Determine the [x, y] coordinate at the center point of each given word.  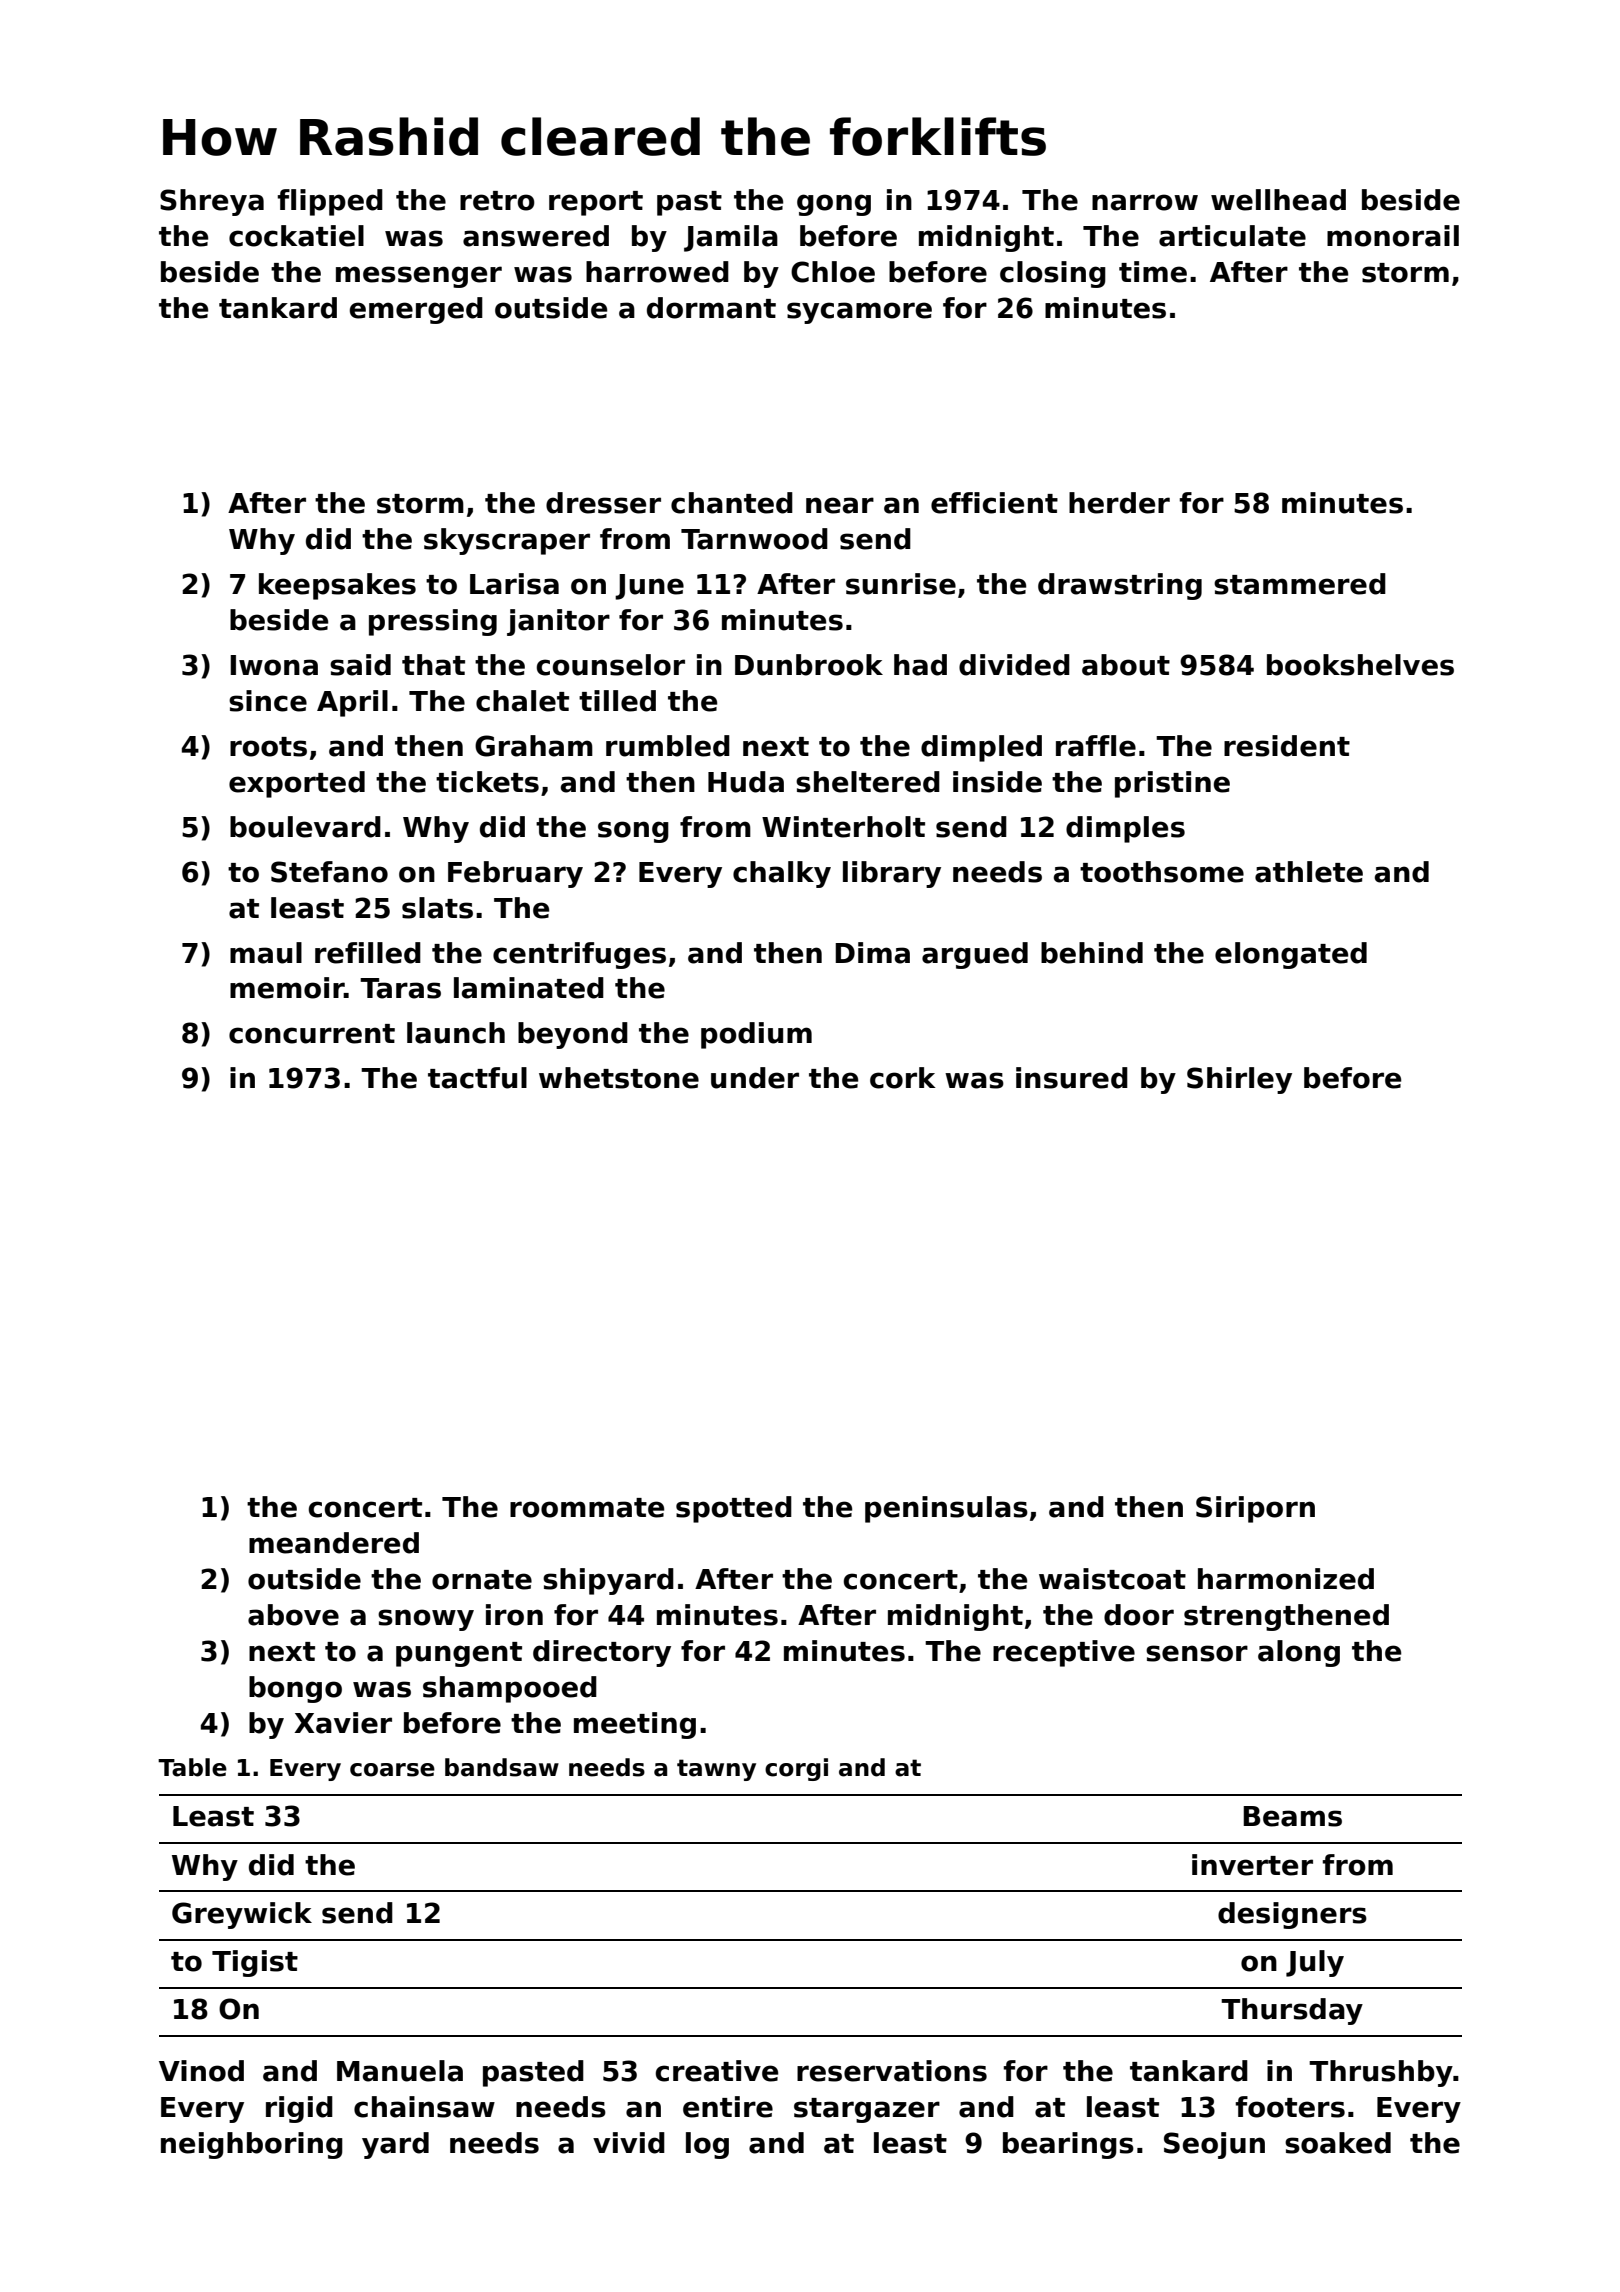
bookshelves [1360, 665]
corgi [796, 1769]
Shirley [1239, 1080]
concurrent [312, 1034]
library [892, 874]
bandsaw [502, 1767]
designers [1292, 1915]
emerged [416, 310]
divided [1014, 665]
